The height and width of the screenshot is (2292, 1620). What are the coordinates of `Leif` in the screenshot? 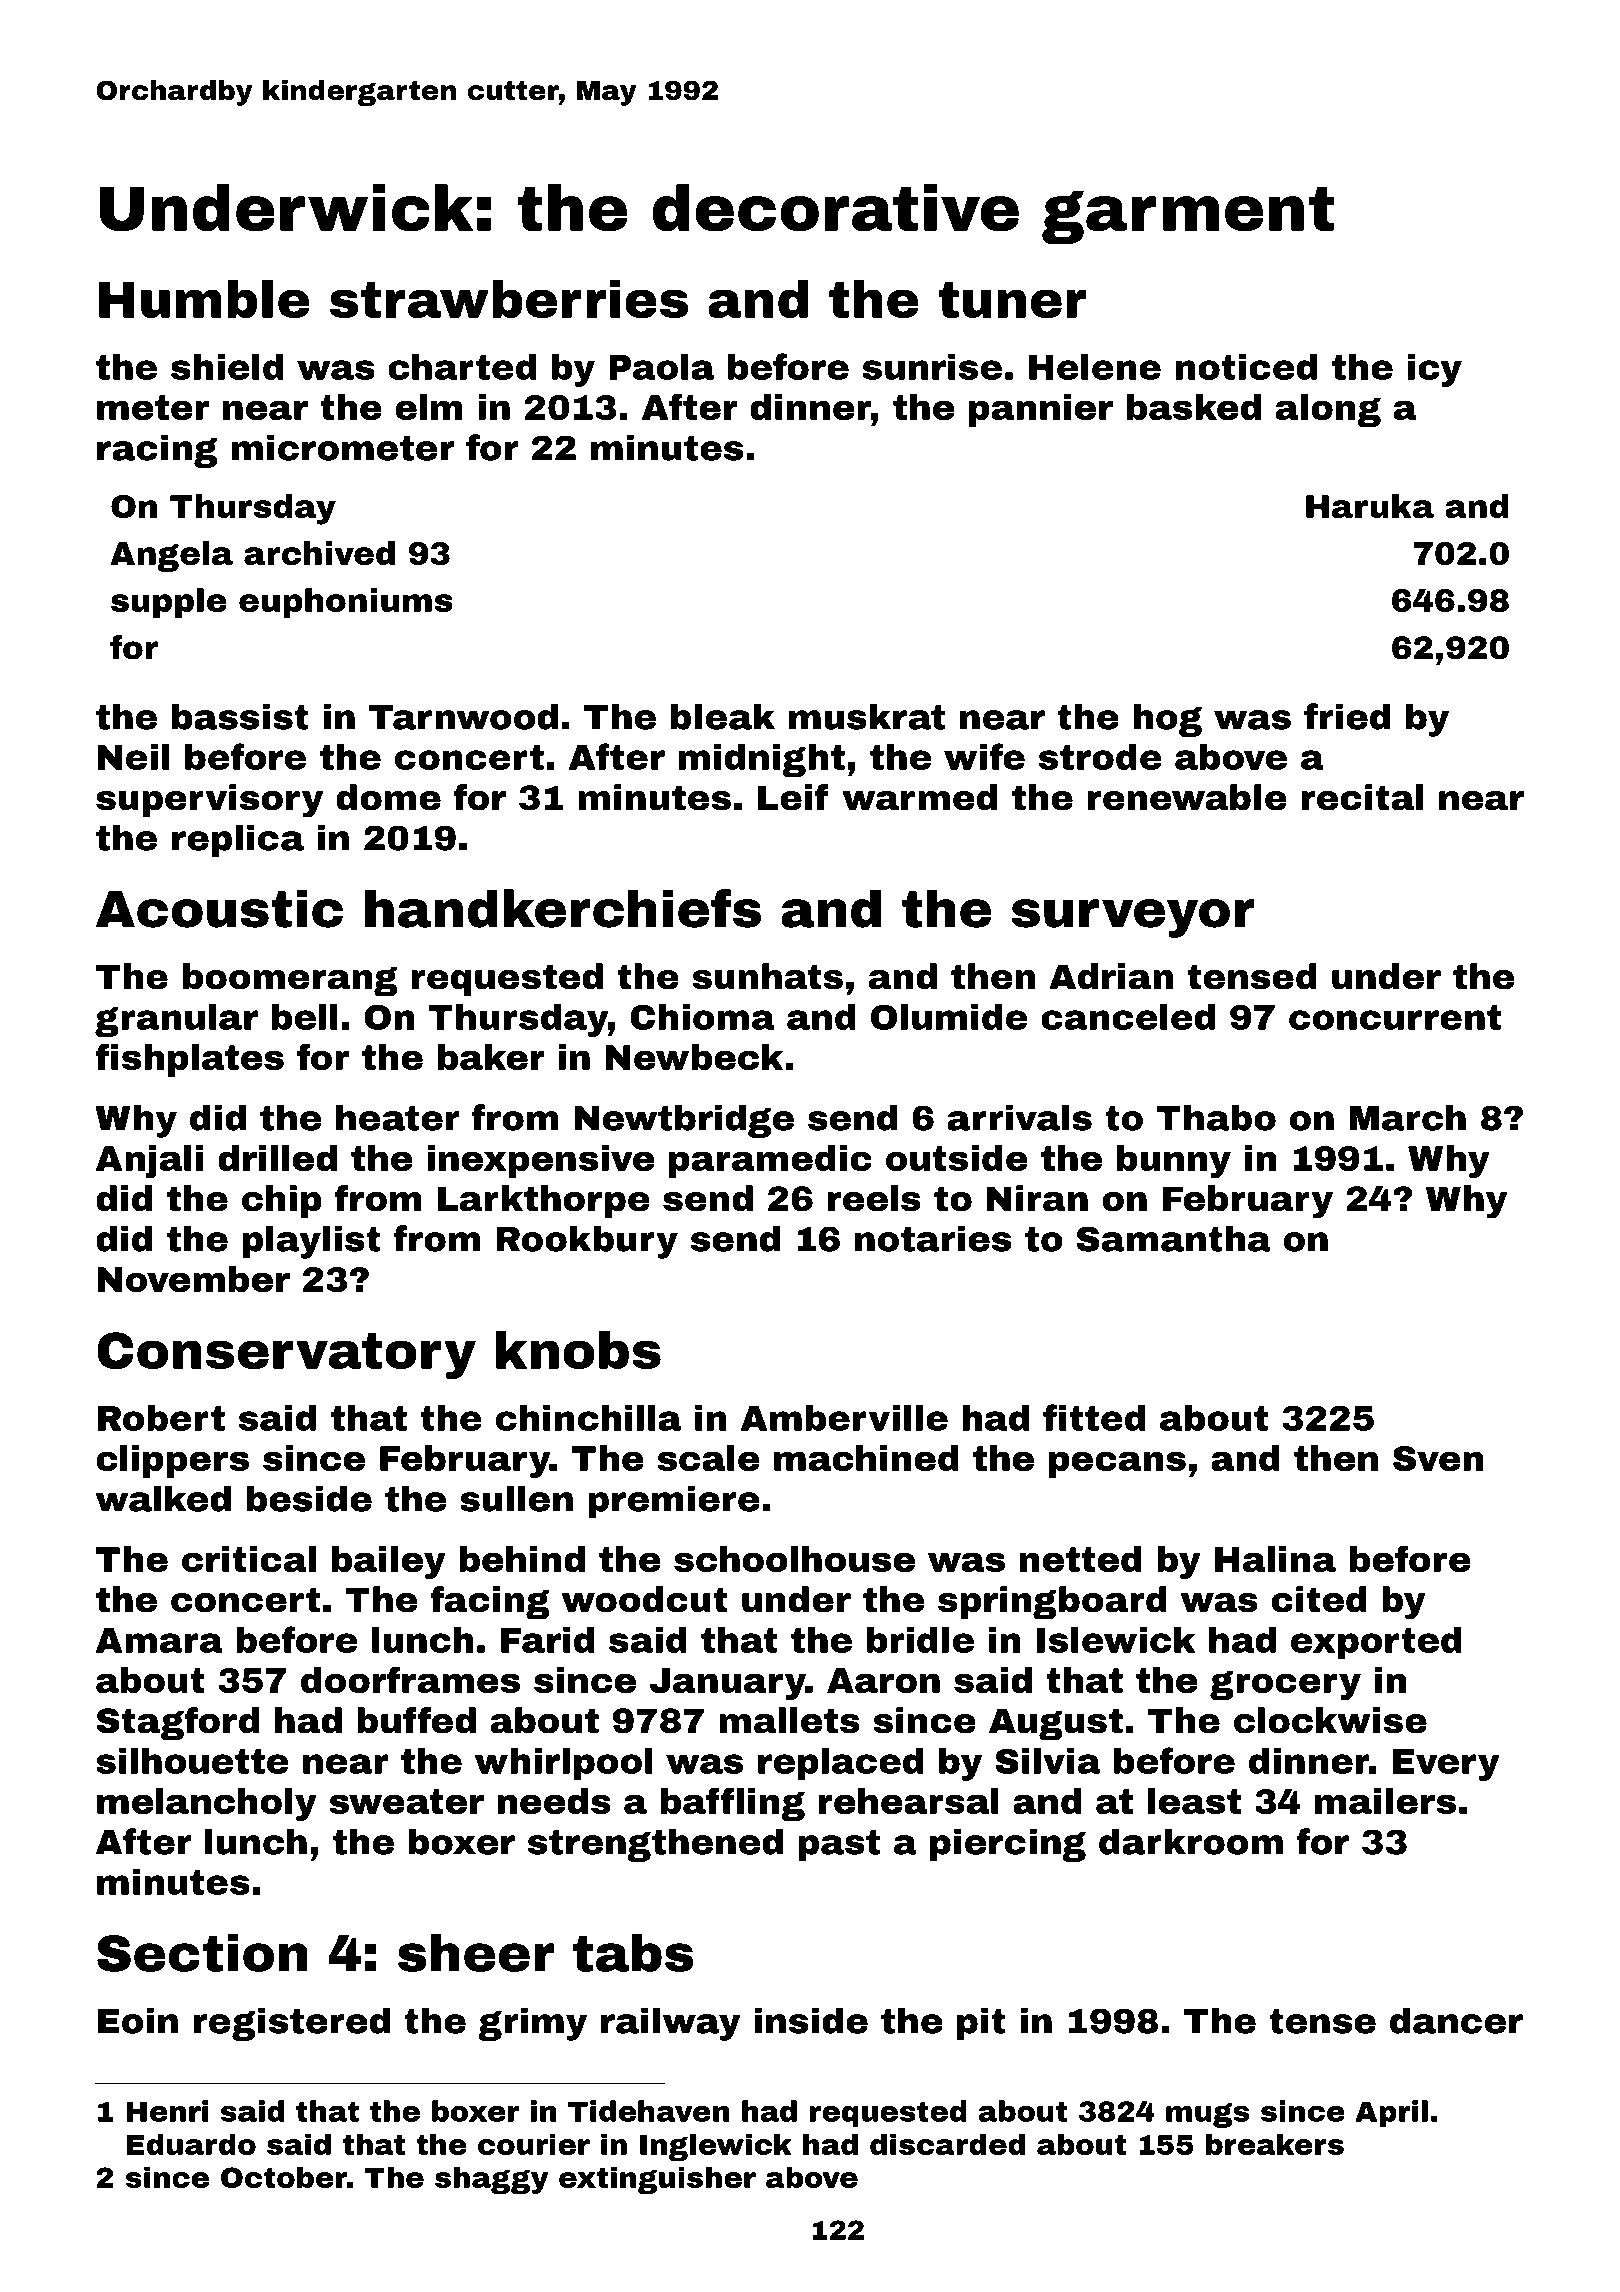 It's located at (793, 797).
